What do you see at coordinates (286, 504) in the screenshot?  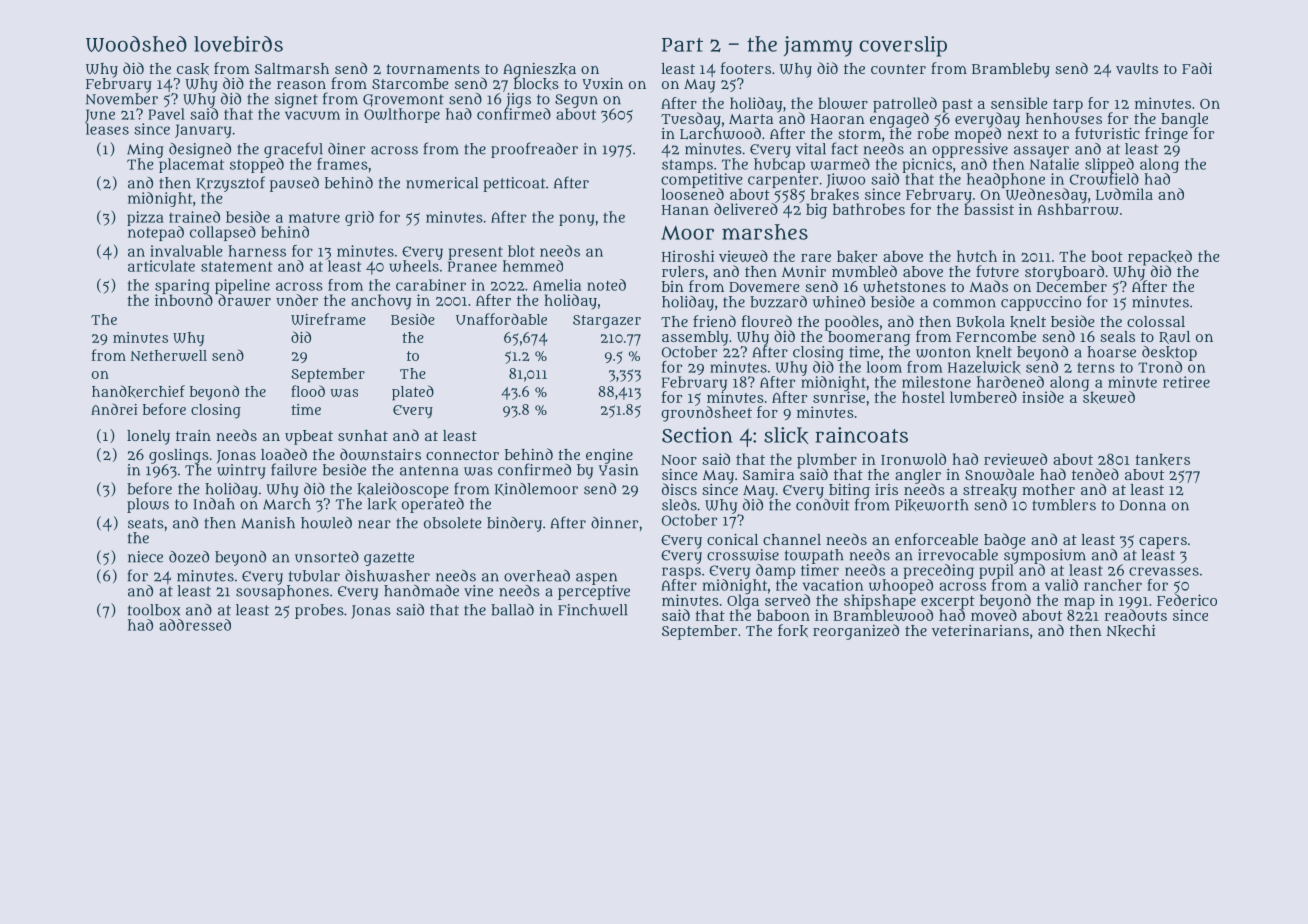 I see `March` at bounding box center [286, 504].
